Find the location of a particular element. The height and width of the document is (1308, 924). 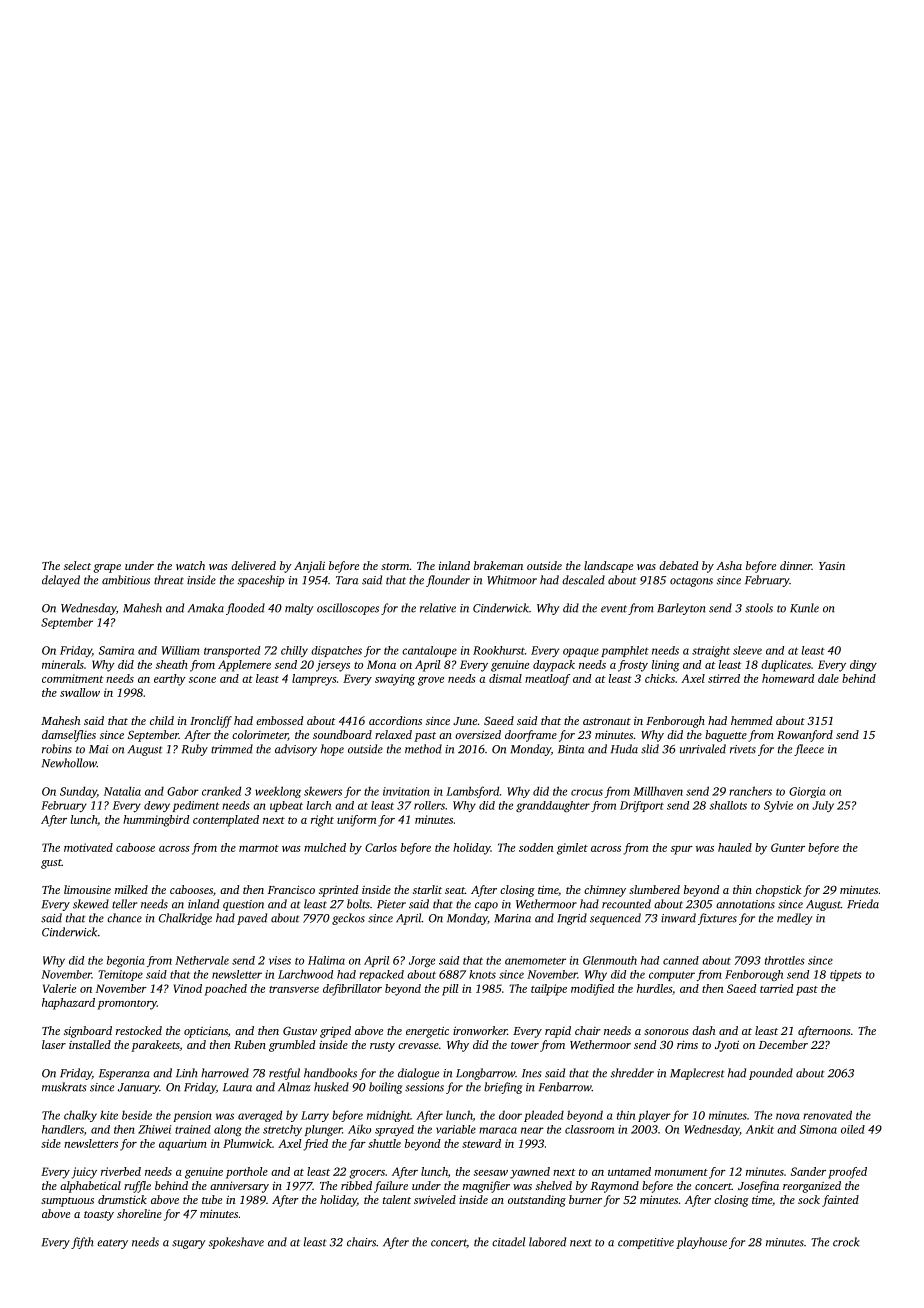

inward is located at coordinates (678, 918).
